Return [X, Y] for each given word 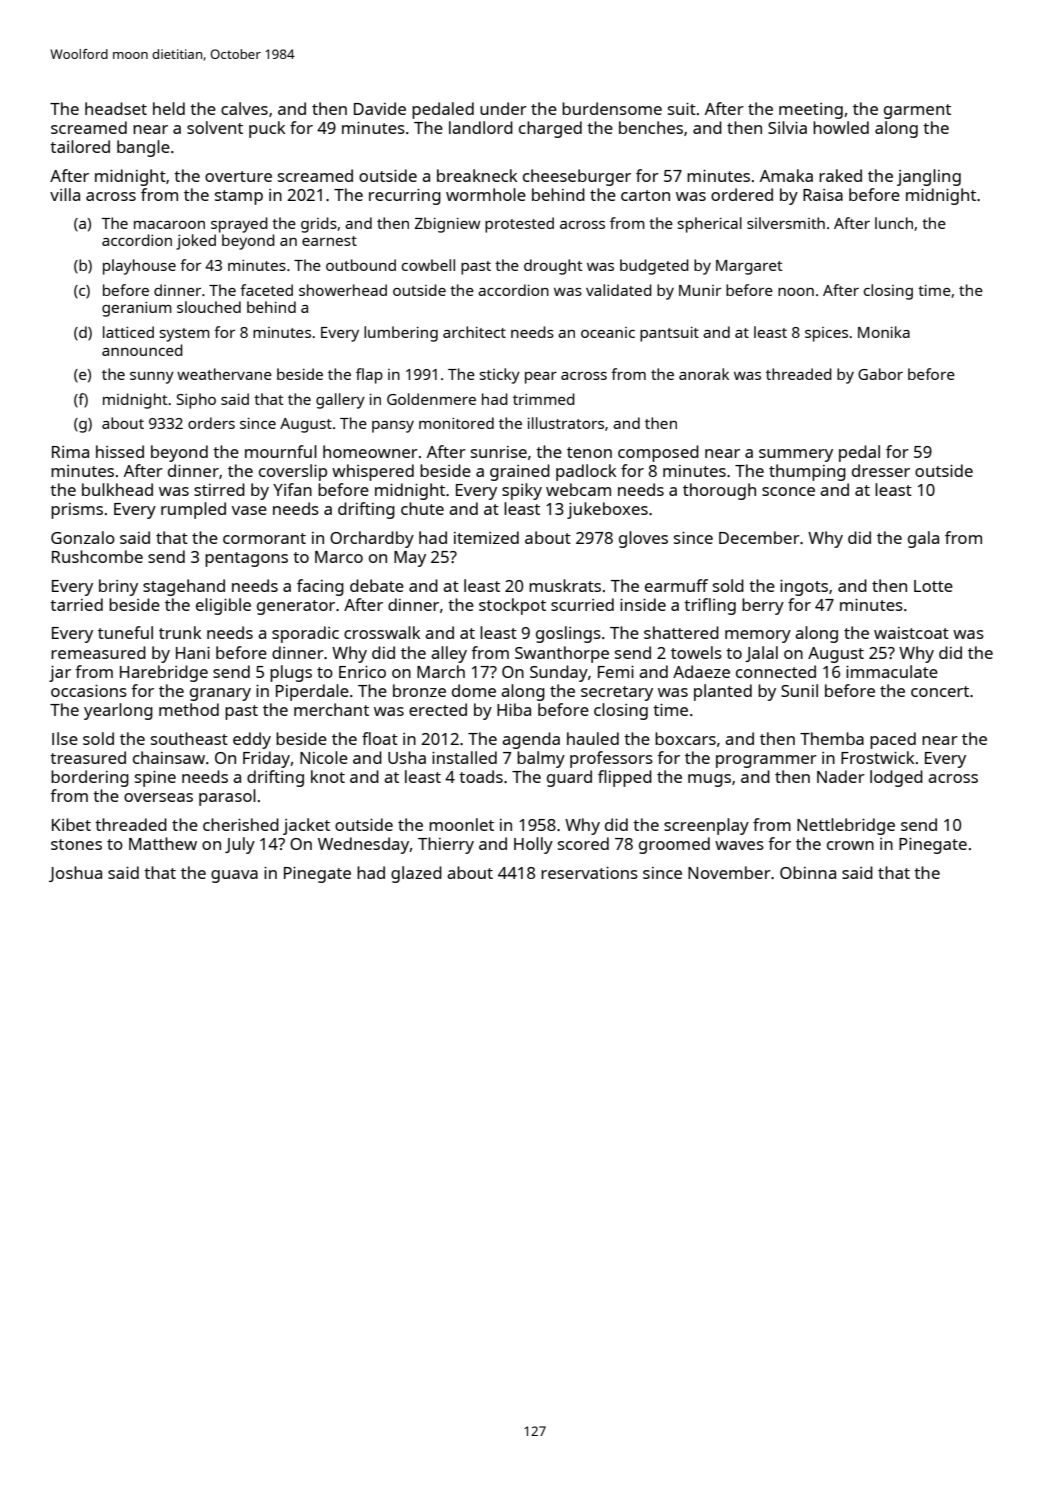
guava [234, 876]
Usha [407, 757]
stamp [239, 197]
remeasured [98, 652]
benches [651, 127]
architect [474, 332]
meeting [811, 111]
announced [142, 350]
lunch [894, 223]
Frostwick [877, 757]
